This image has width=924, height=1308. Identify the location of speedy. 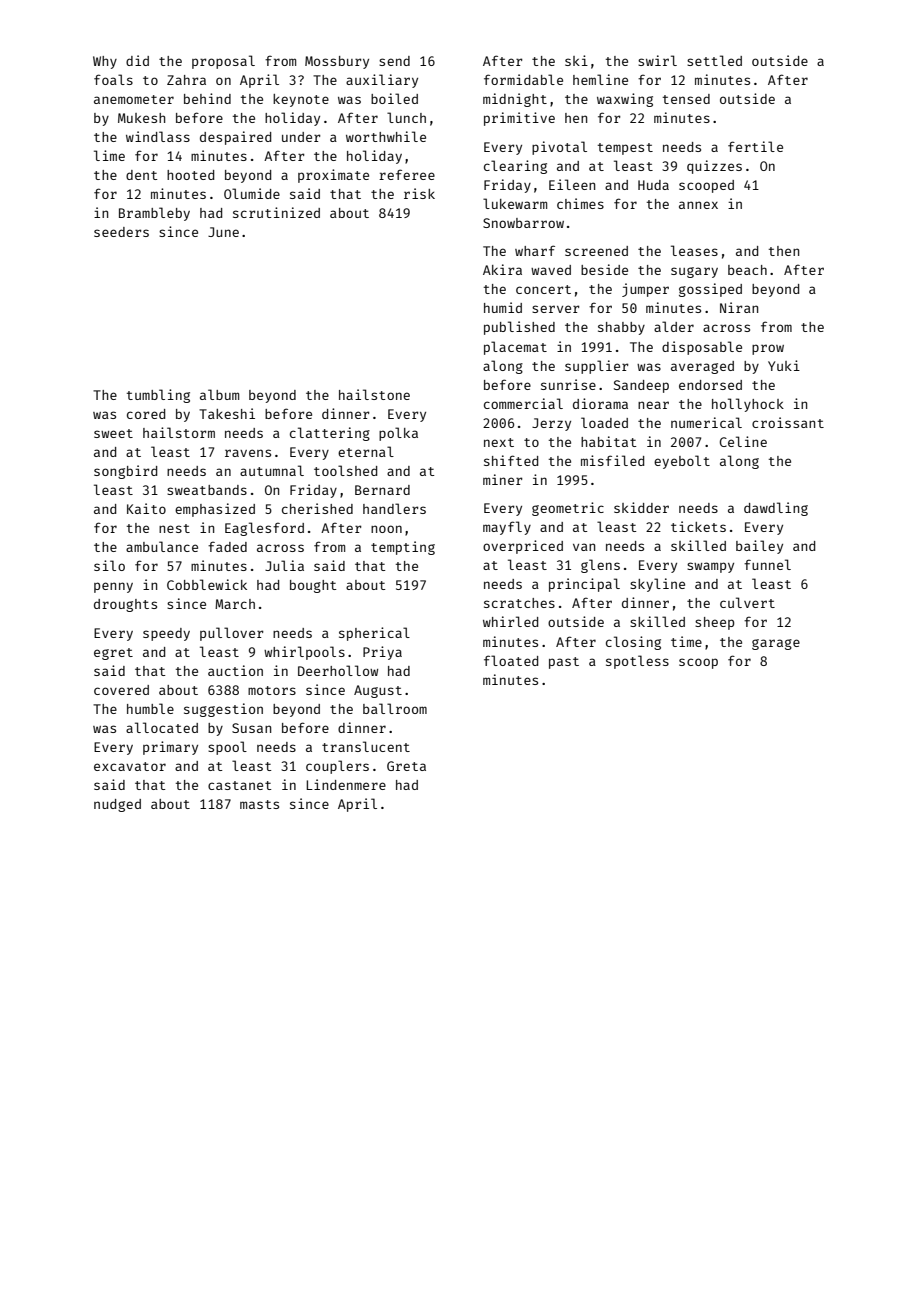
(166, 634).
